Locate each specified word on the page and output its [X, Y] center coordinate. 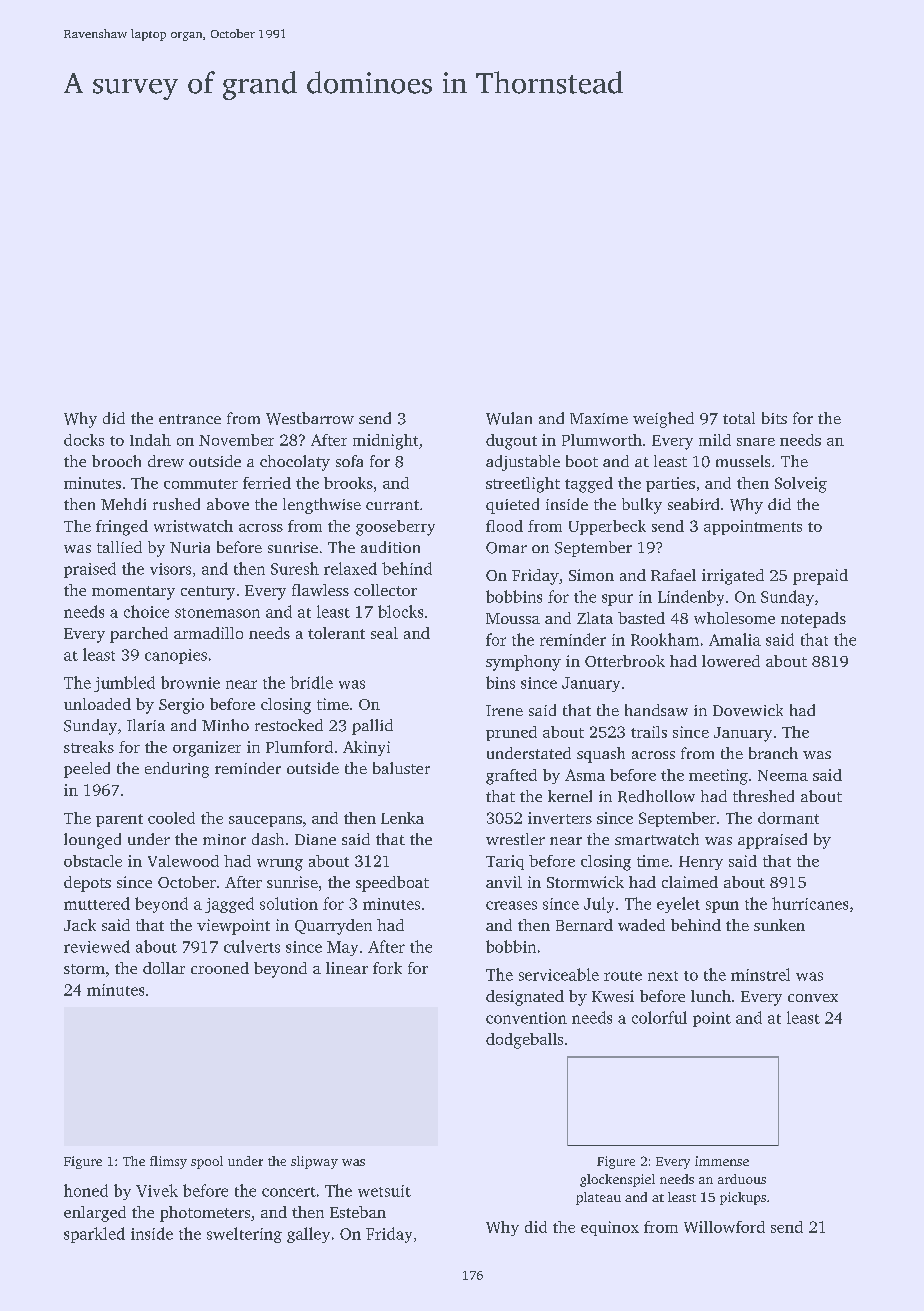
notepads [813, 620]
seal [384, 633]
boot [582, 461]
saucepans [265, 821]
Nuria [190, 547]
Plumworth [602, 440]
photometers [205, 1214]
